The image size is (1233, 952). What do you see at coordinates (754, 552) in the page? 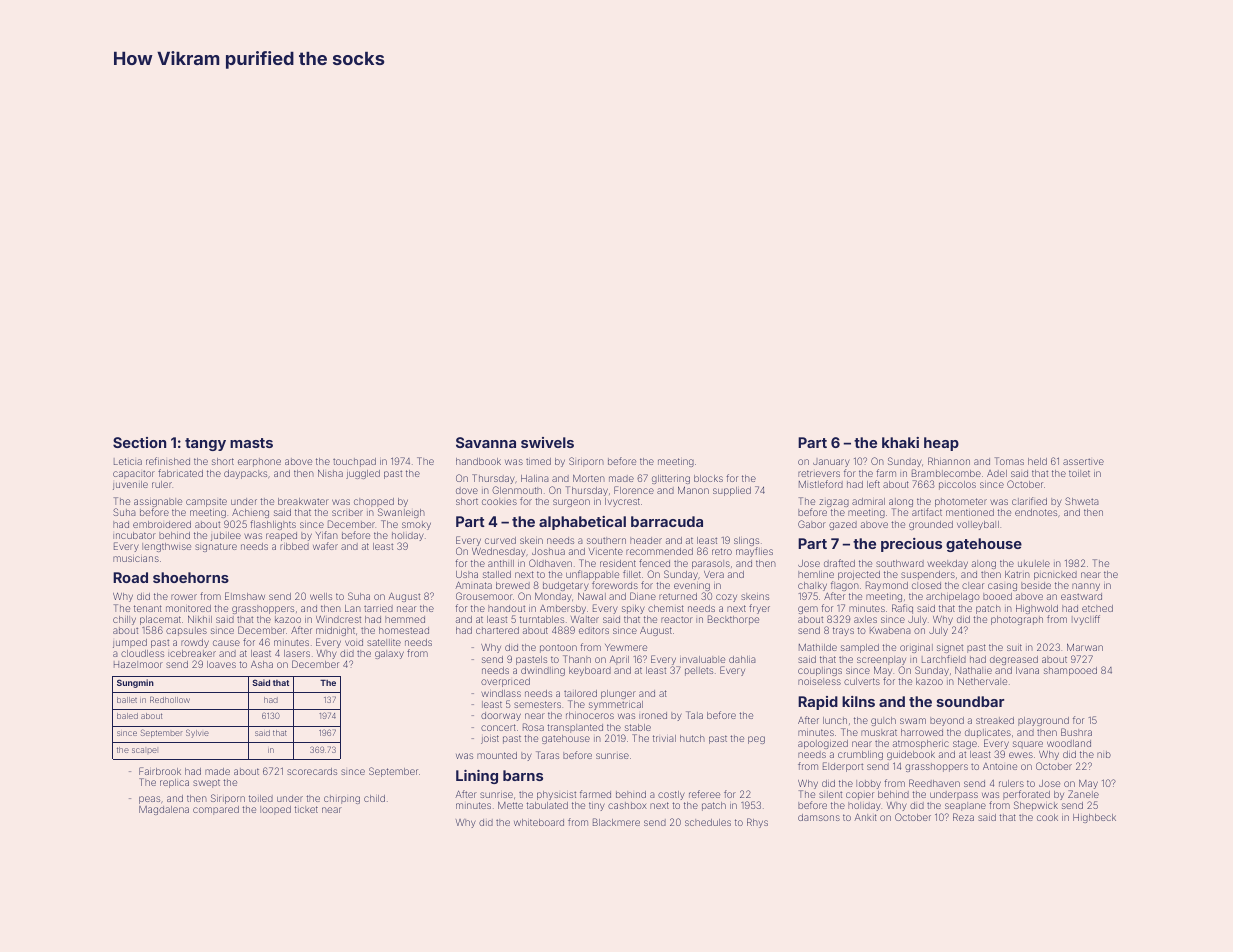
I see `mayflies` at bounding box center [754, 552].
